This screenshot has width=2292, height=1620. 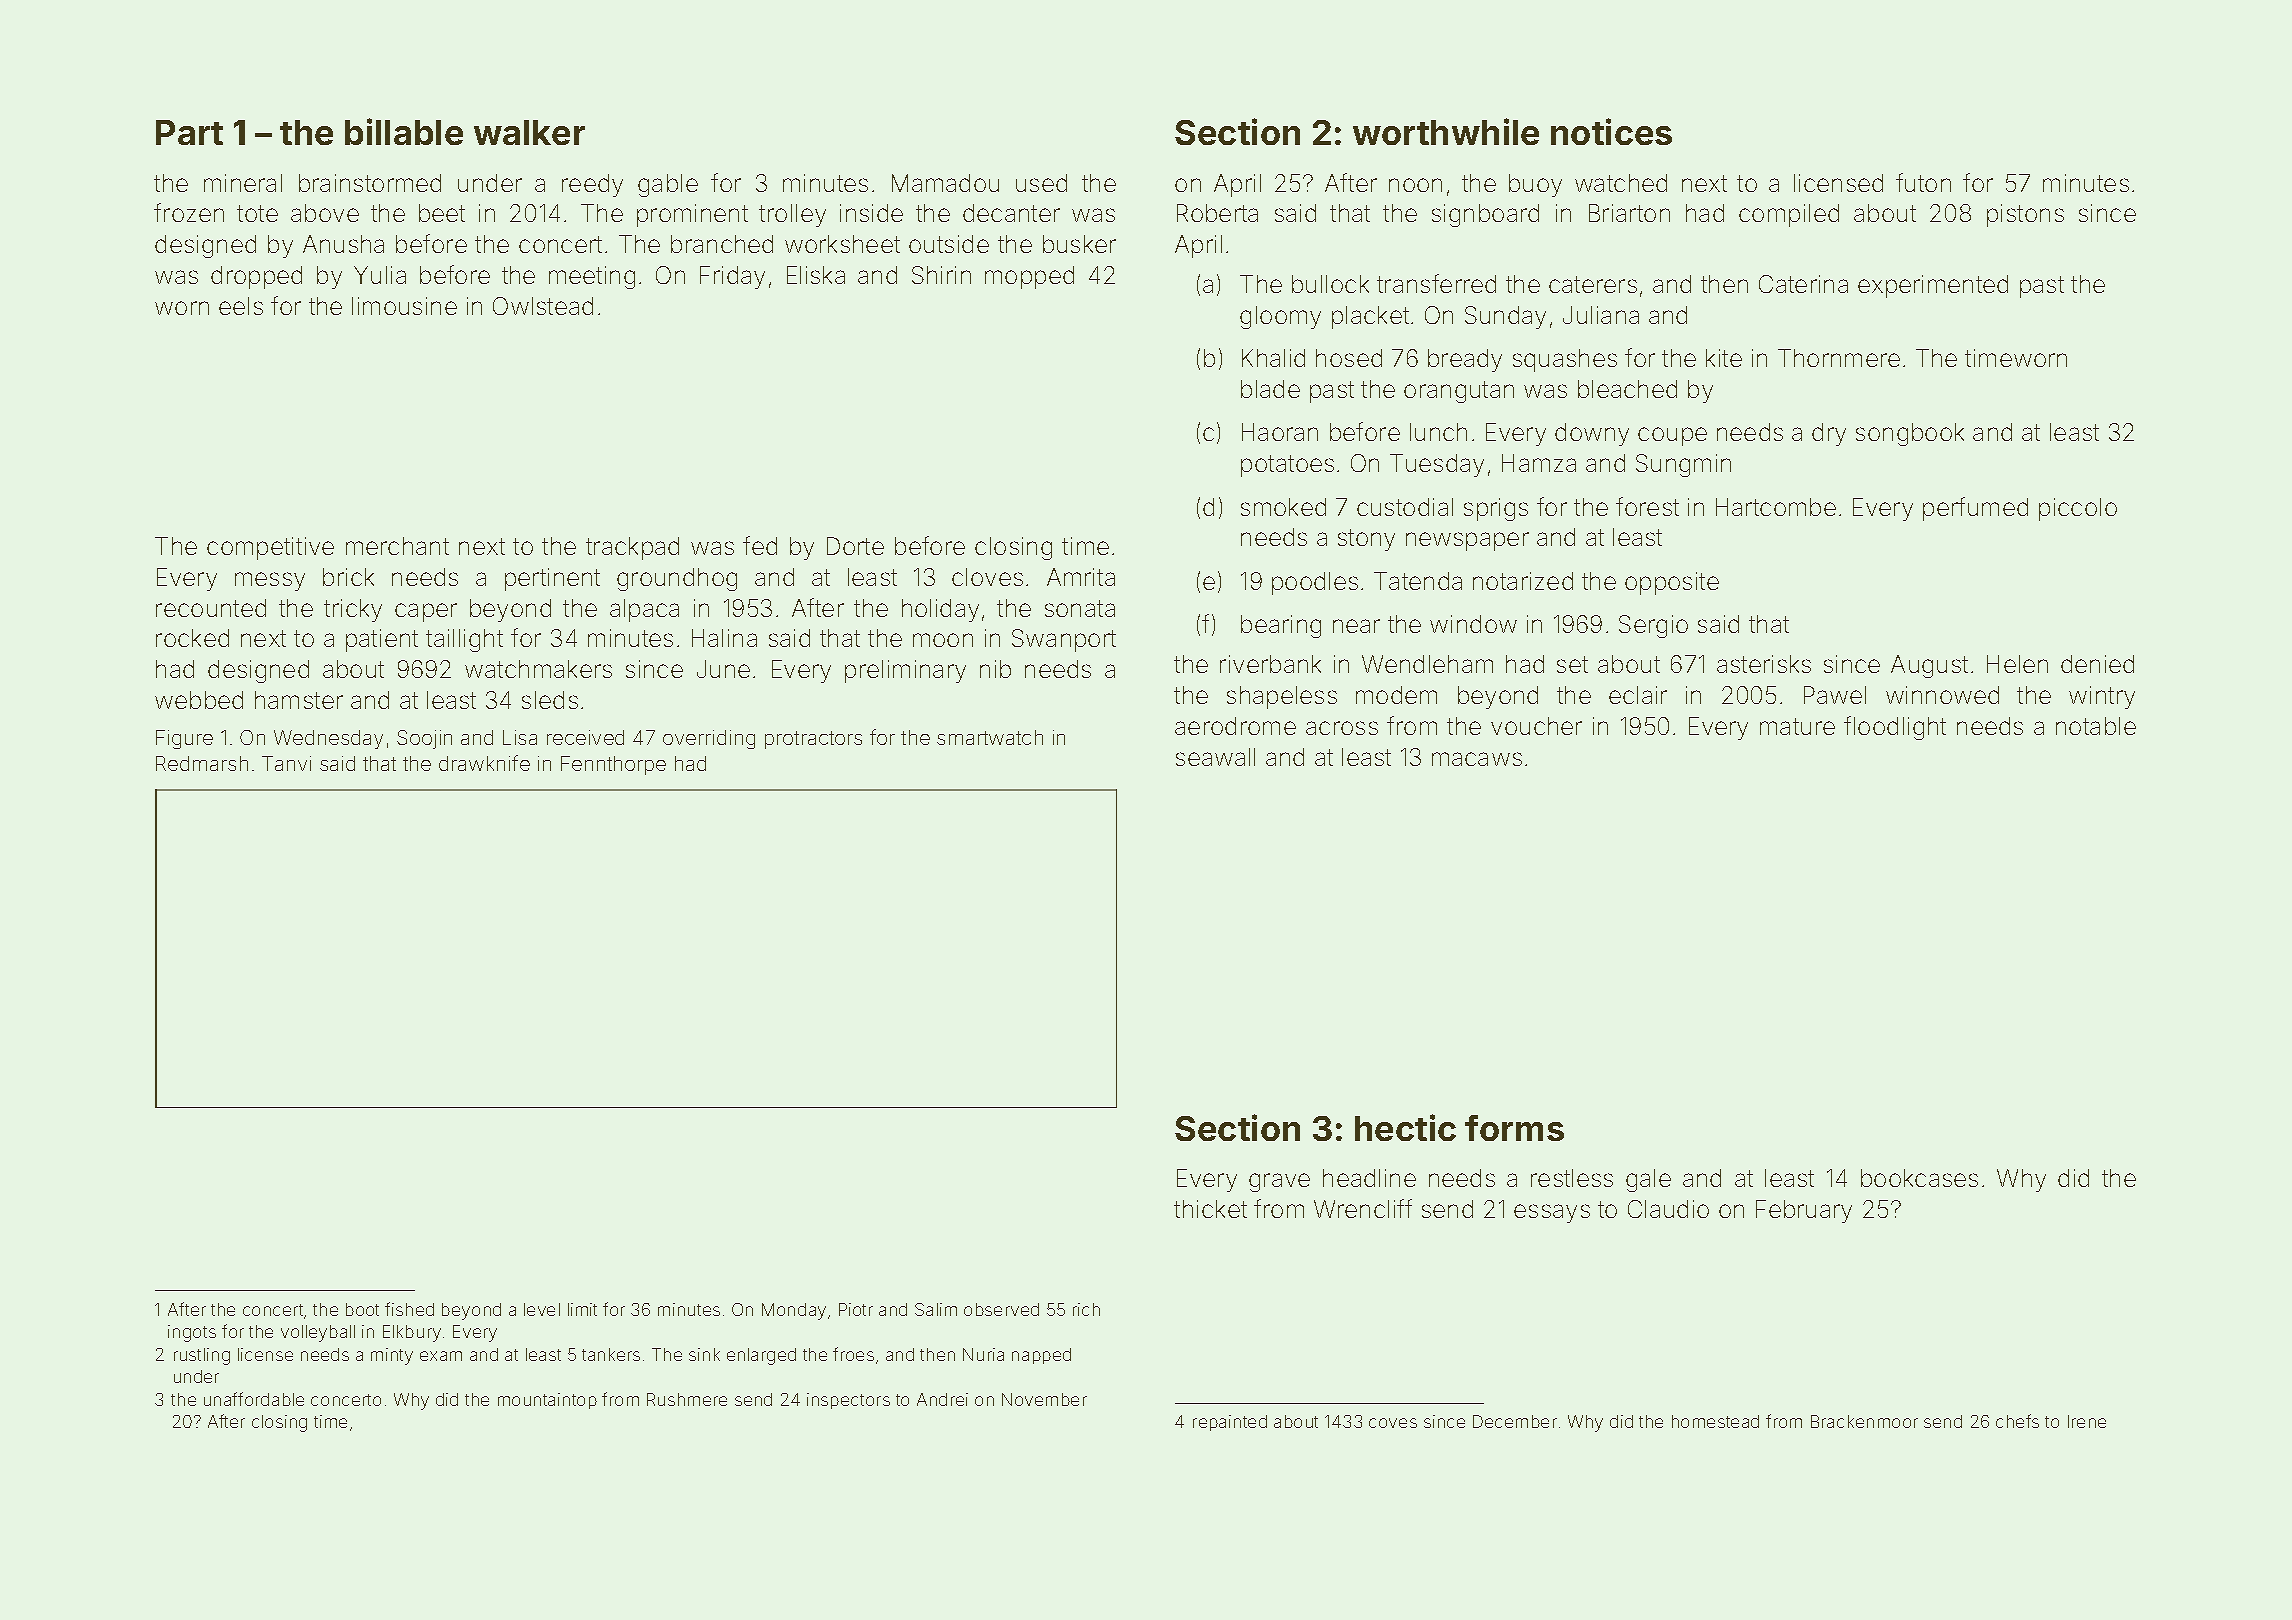 I want to click on macaws, so click(x=1477, y=759).
